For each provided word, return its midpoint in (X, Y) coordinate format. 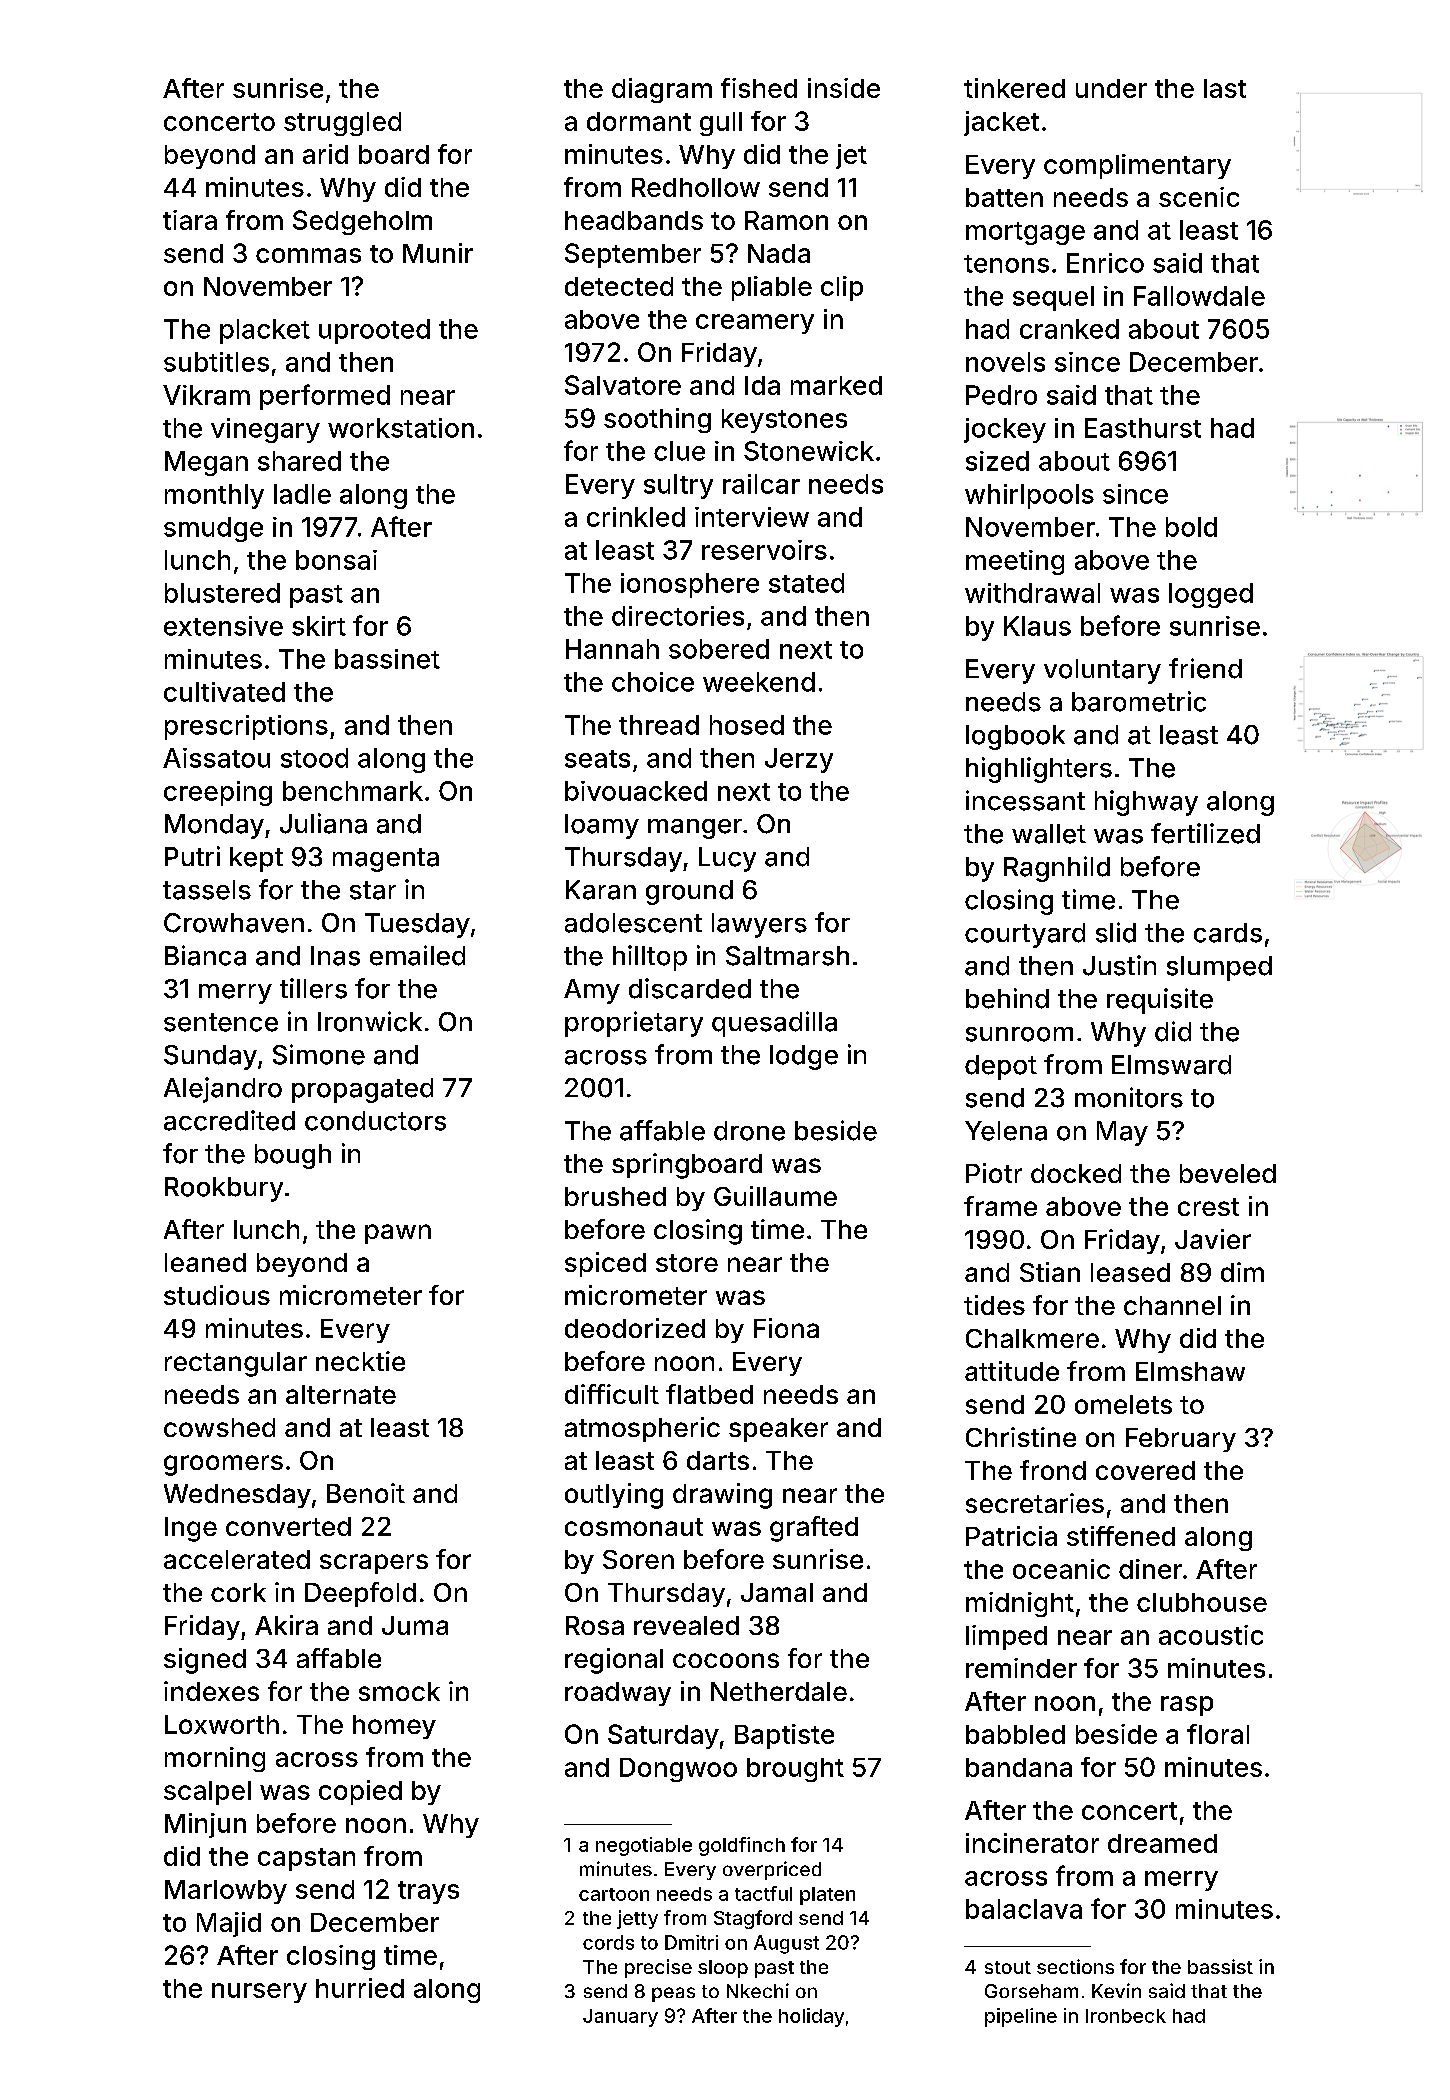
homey (394, 1727)
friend (1205, 668)
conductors (375, 1121)
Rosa (595, 1625)
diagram (662, 90)
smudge (213, 529)
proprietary (634, 1024)
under (1111, 88)
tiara (190, 220)
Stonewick (809, 451)
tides (994, 1305)
